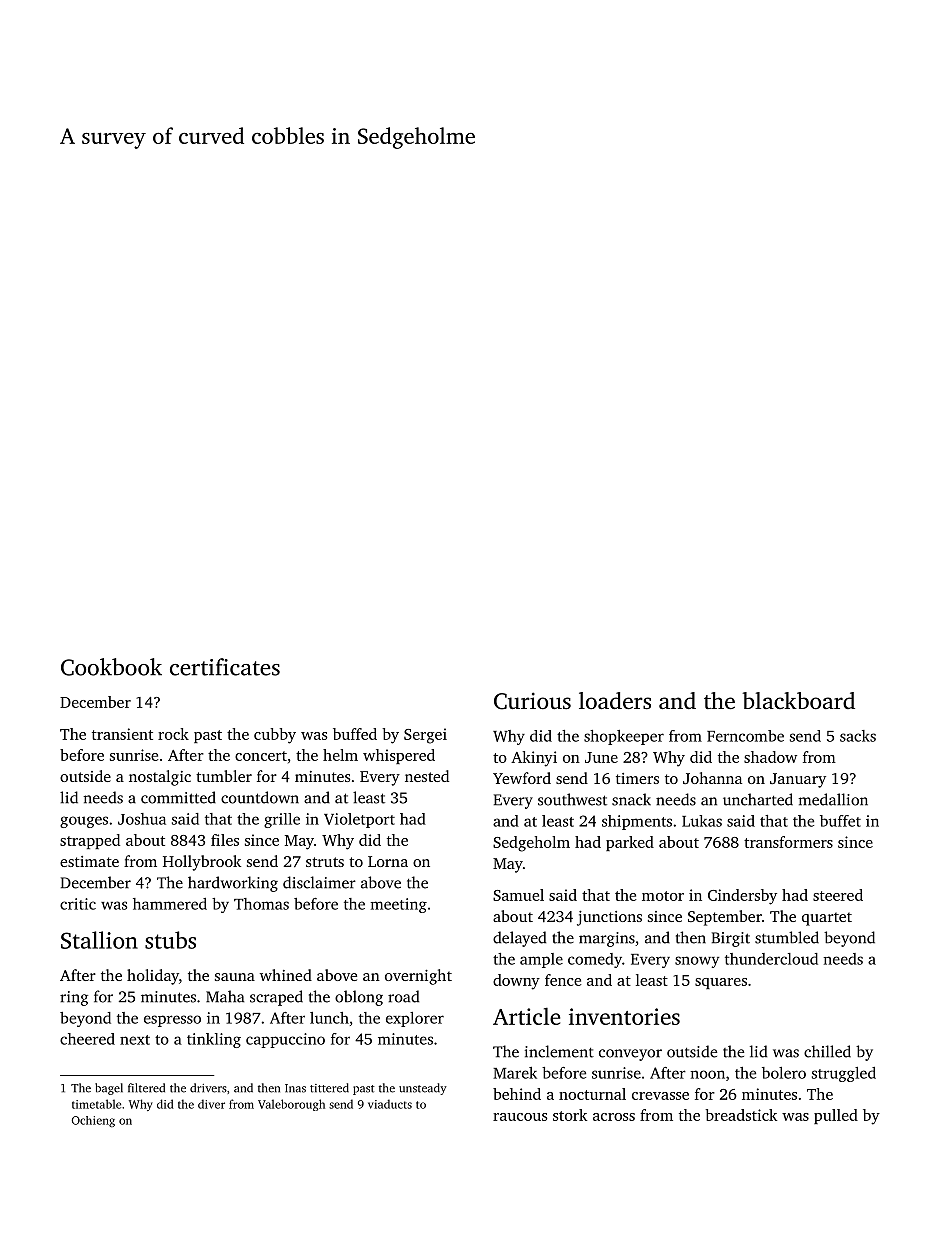 The height and width of the document is (1233, 952). I want to click on raucous, so click(520, 1117).
